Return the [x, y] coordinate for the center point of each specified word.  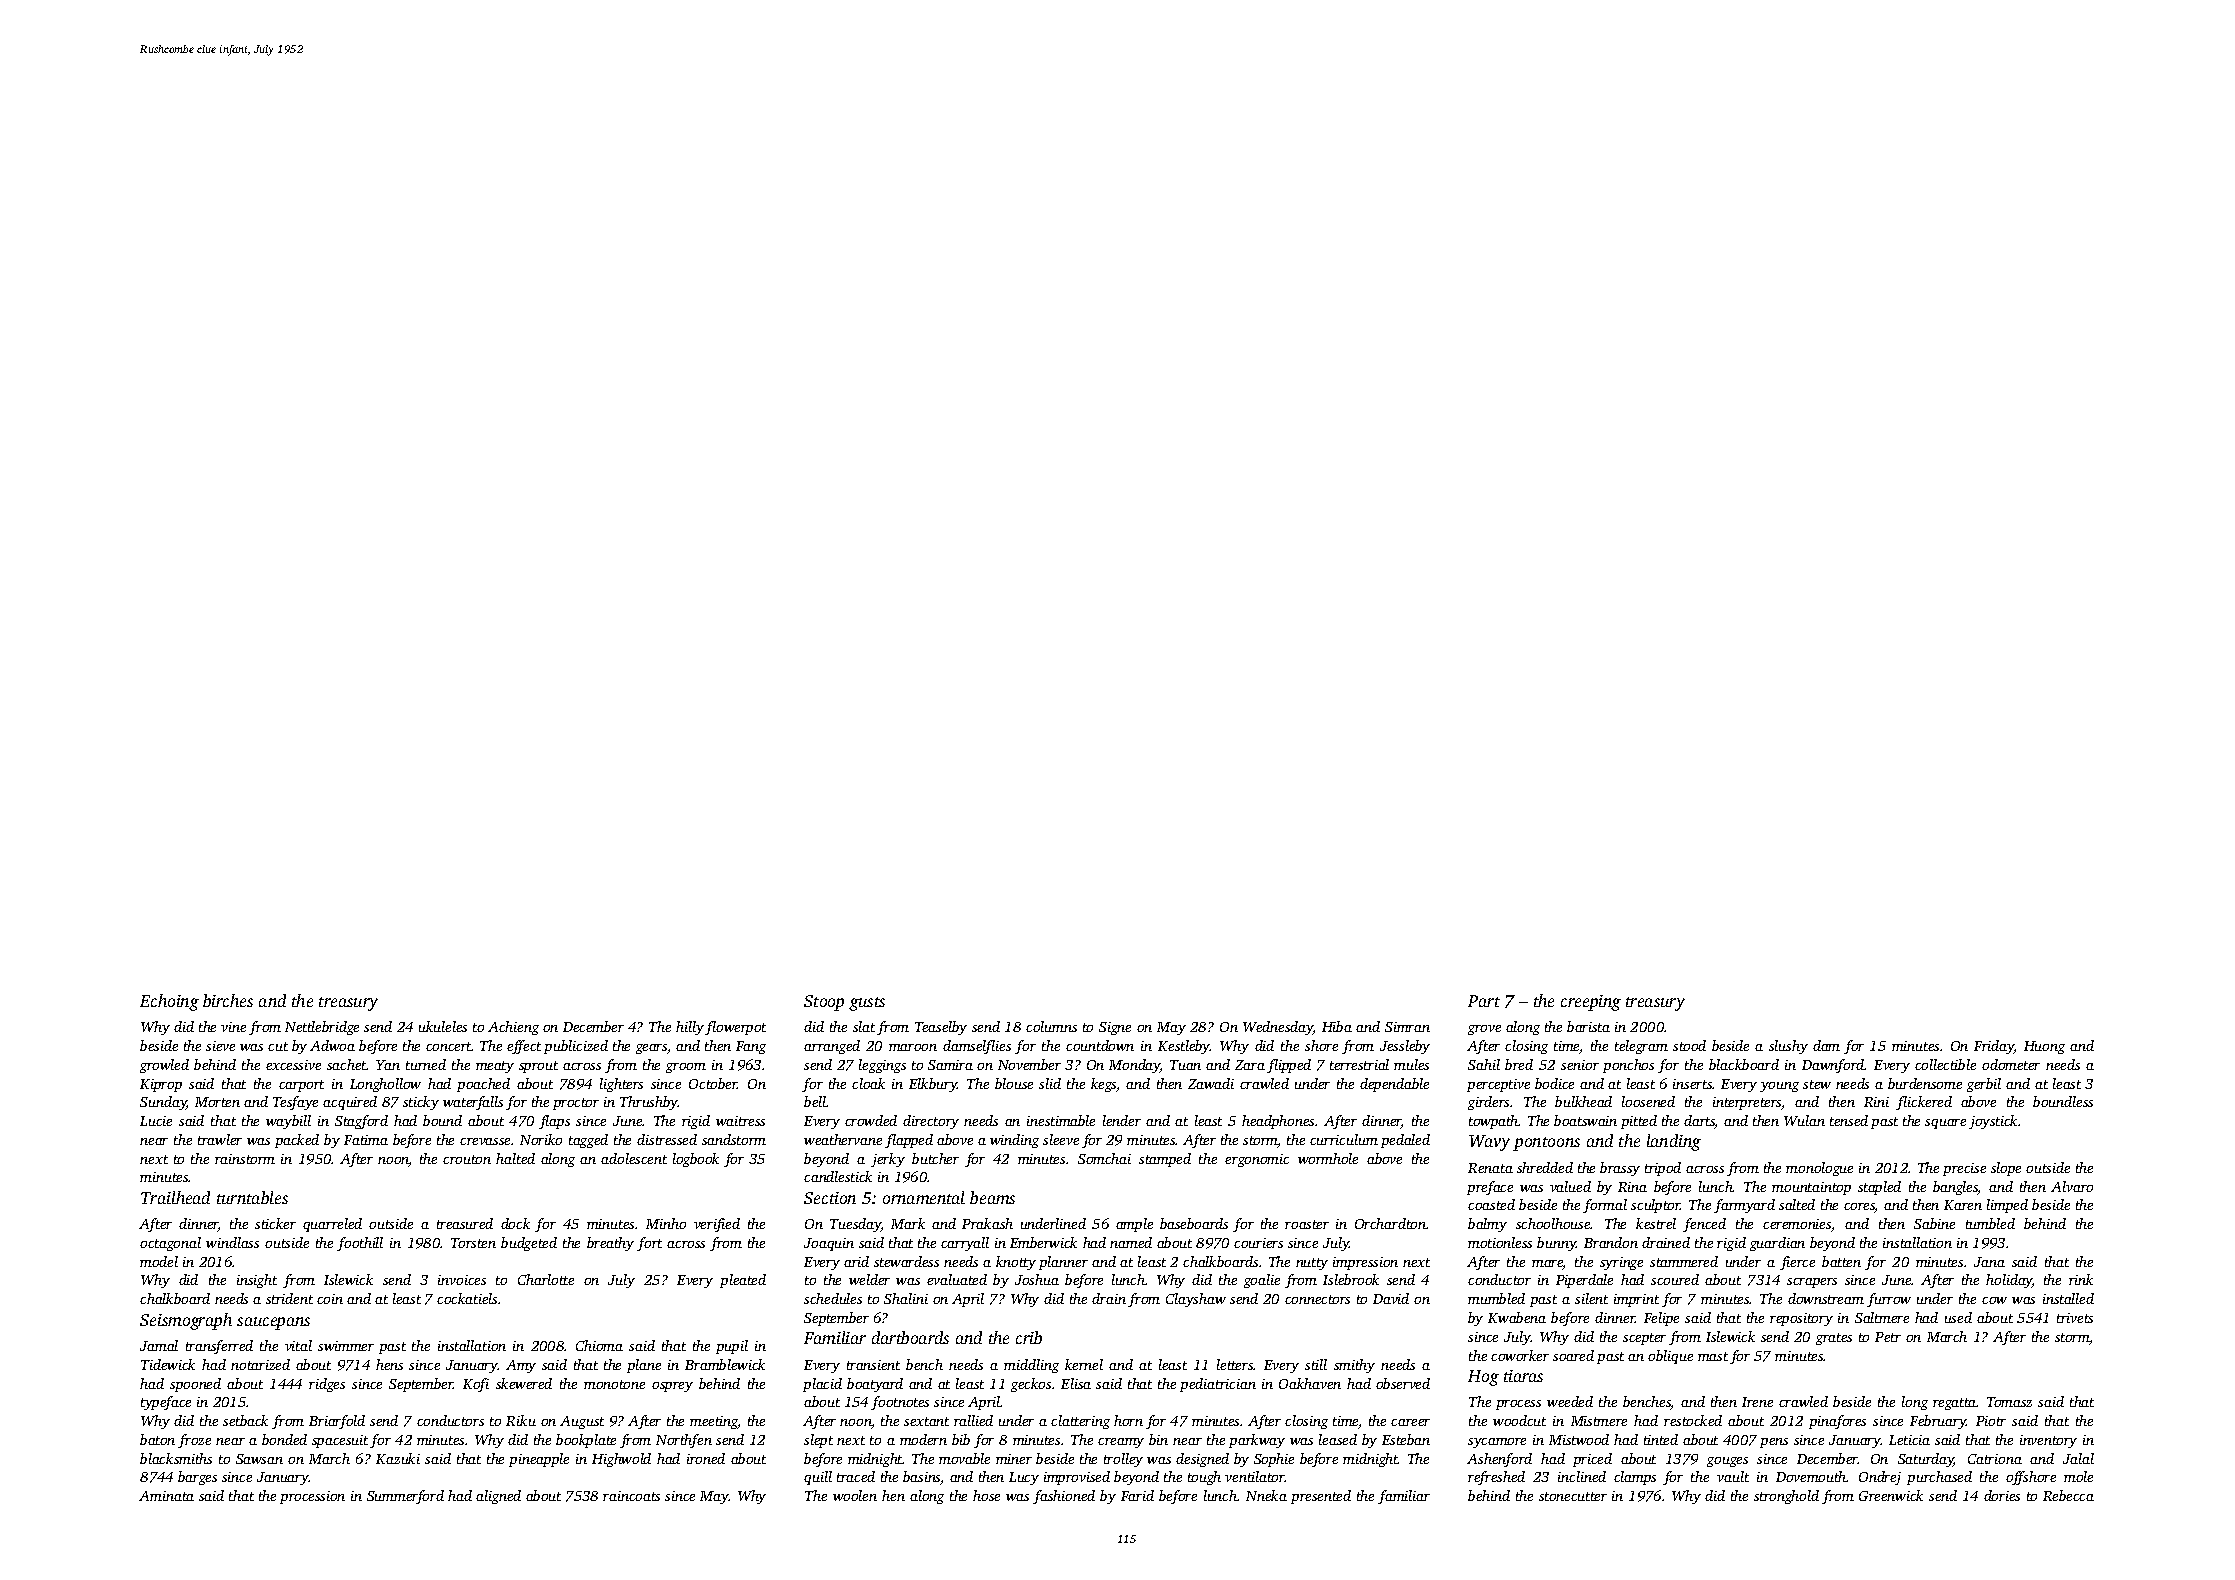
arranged [832, 1047]
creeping [1591, 1003]
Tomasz [2009, 1402]
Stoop [824, 1003]
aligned [498, 1497]
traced [856, 1476]
